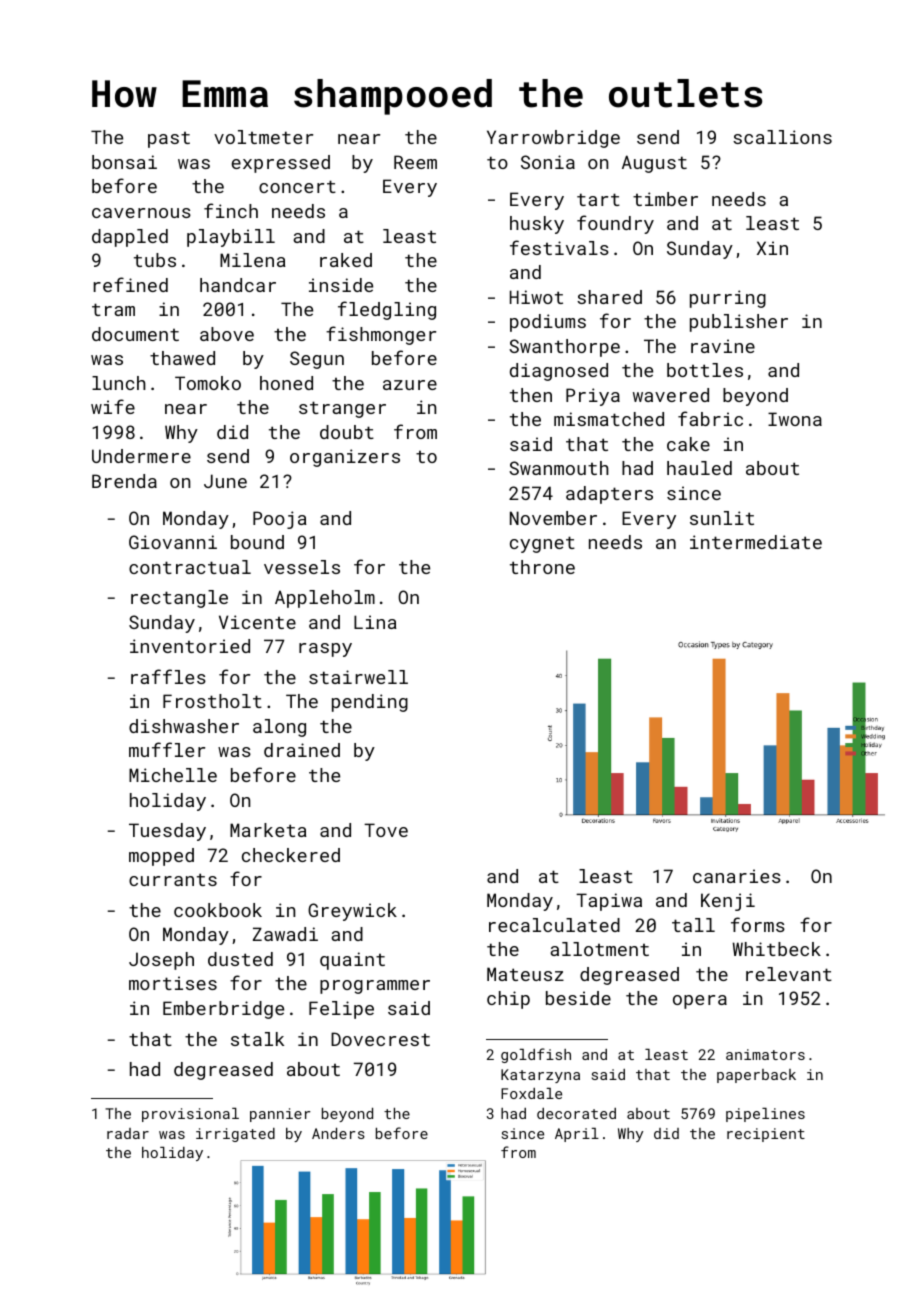 The width and height of the document is (924, 1311). What do you see at coordinates (739, 323) in the document?
I see `publisher` at bounding box center [739, 323].
